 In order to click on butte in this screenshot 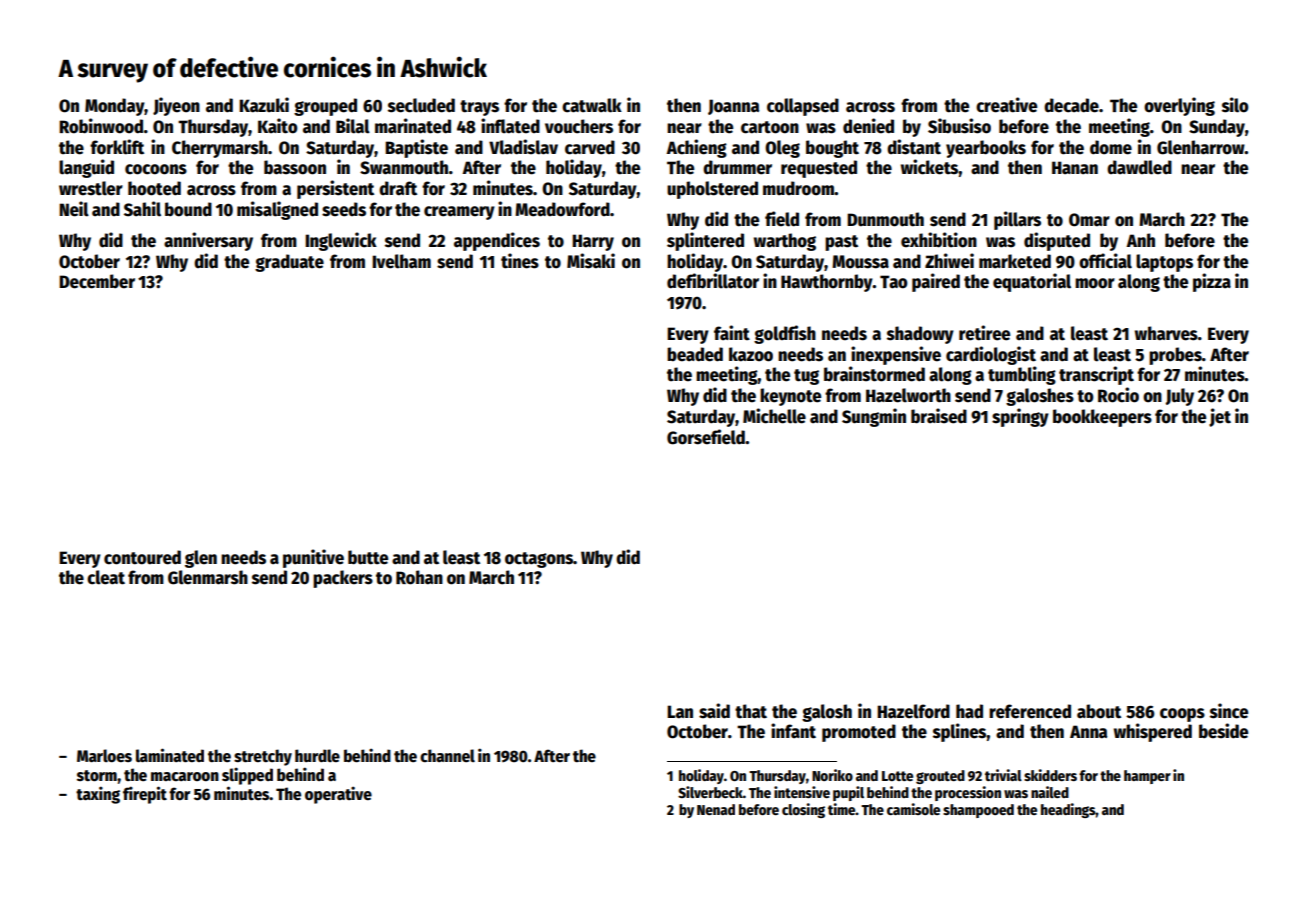, I will do `click(368, 557)`.
